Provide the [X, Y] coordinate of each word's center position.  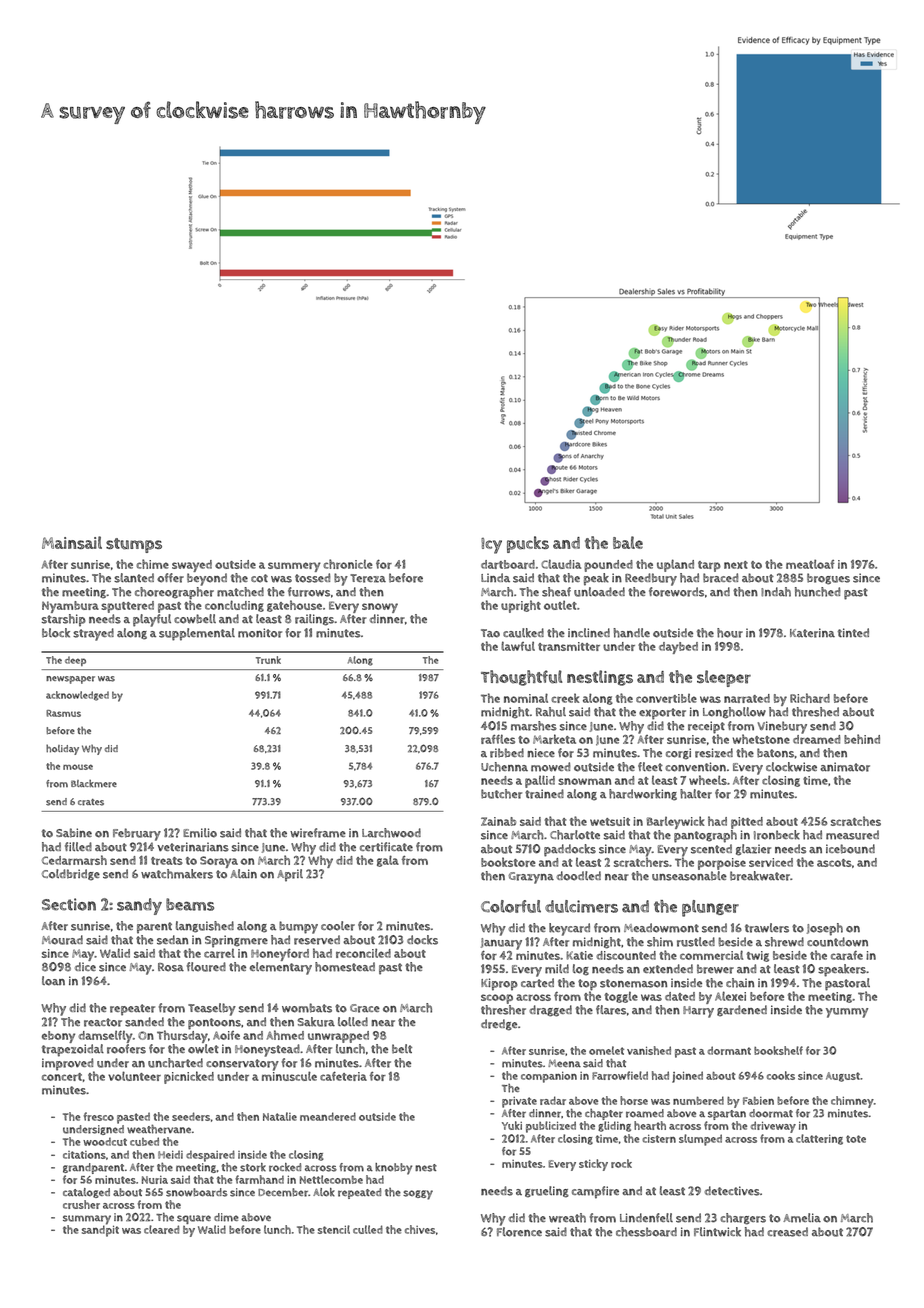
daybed [678, 648]
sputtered [127, 607]
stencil [334, 1229]
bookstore [508, 862]
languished [205, 927]
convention [695, 767]
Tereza [368, 578]
